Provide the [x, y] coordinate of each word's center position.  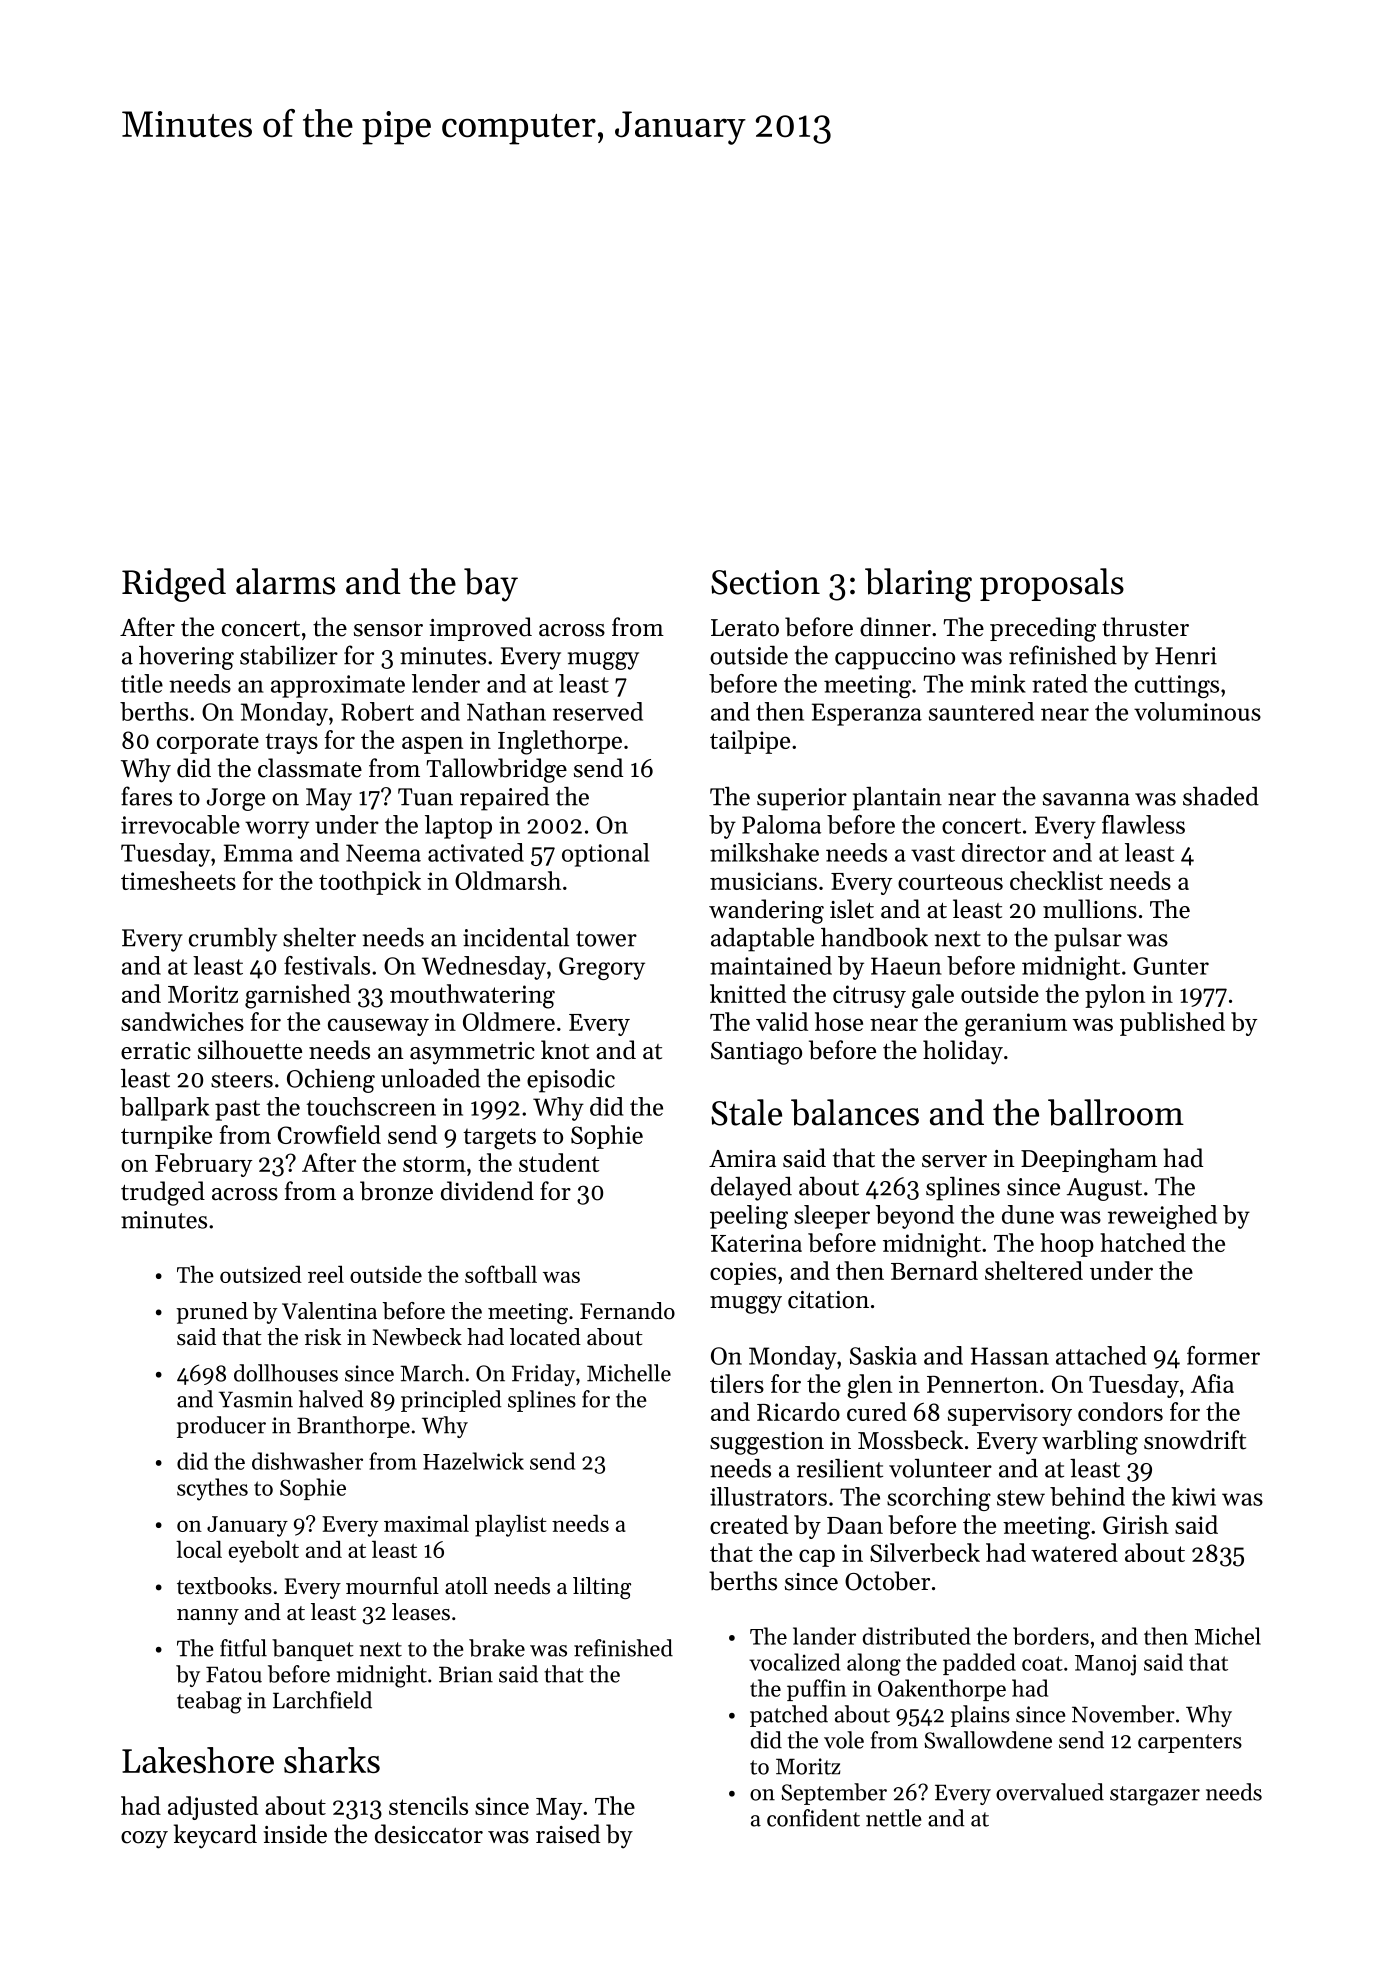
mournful [392, 1586]
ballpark [164, 1109]
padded [979, 1664]
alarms [285, 581]
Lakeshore [198, 1760]
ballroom [1116, 1112]
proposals [1052, 584]
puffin [816, 1690]
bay [491, 585]
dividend [487, 1191]
